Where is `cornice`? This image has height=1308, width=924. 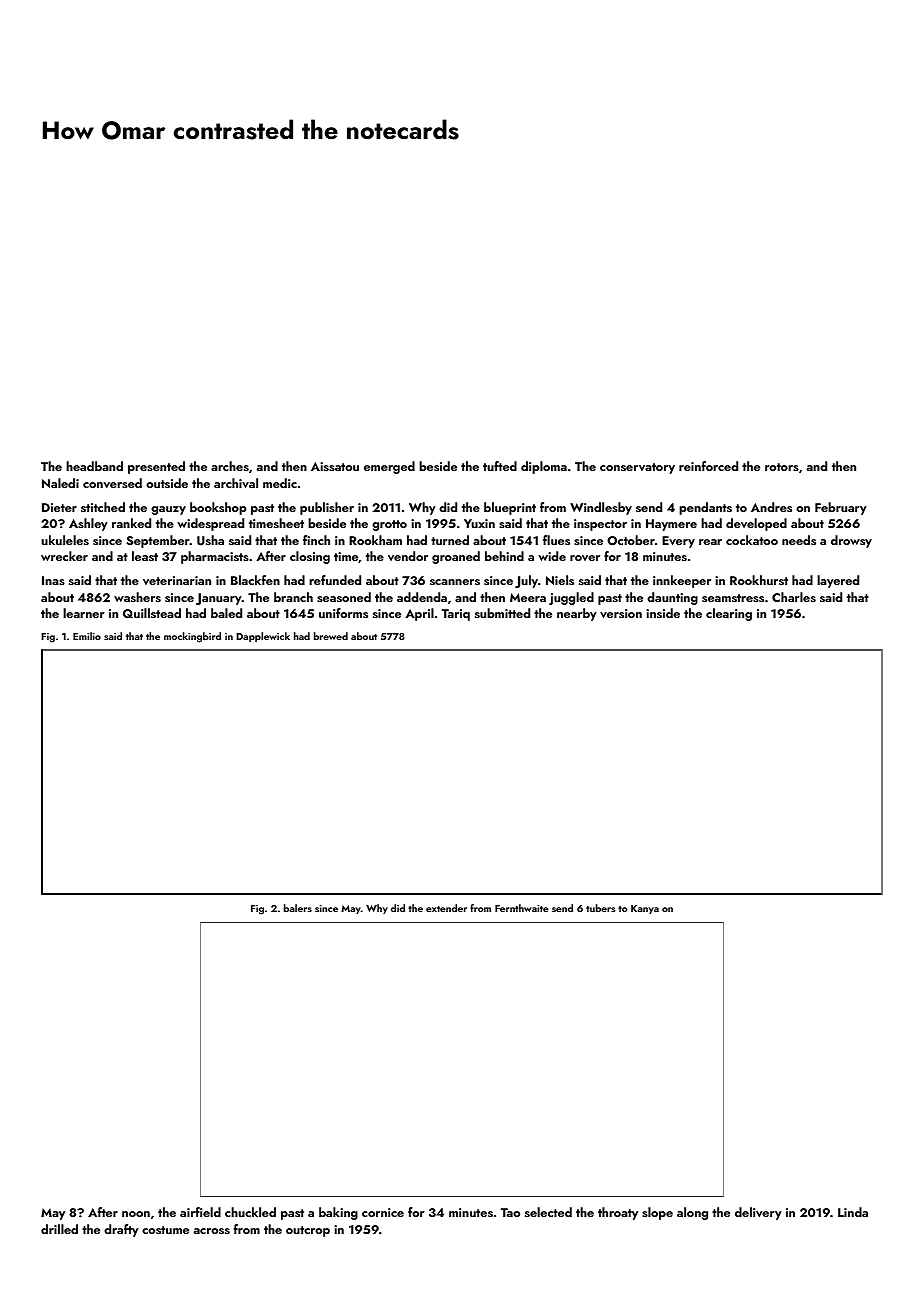 cornice is located at coordinates (383, 1212).
